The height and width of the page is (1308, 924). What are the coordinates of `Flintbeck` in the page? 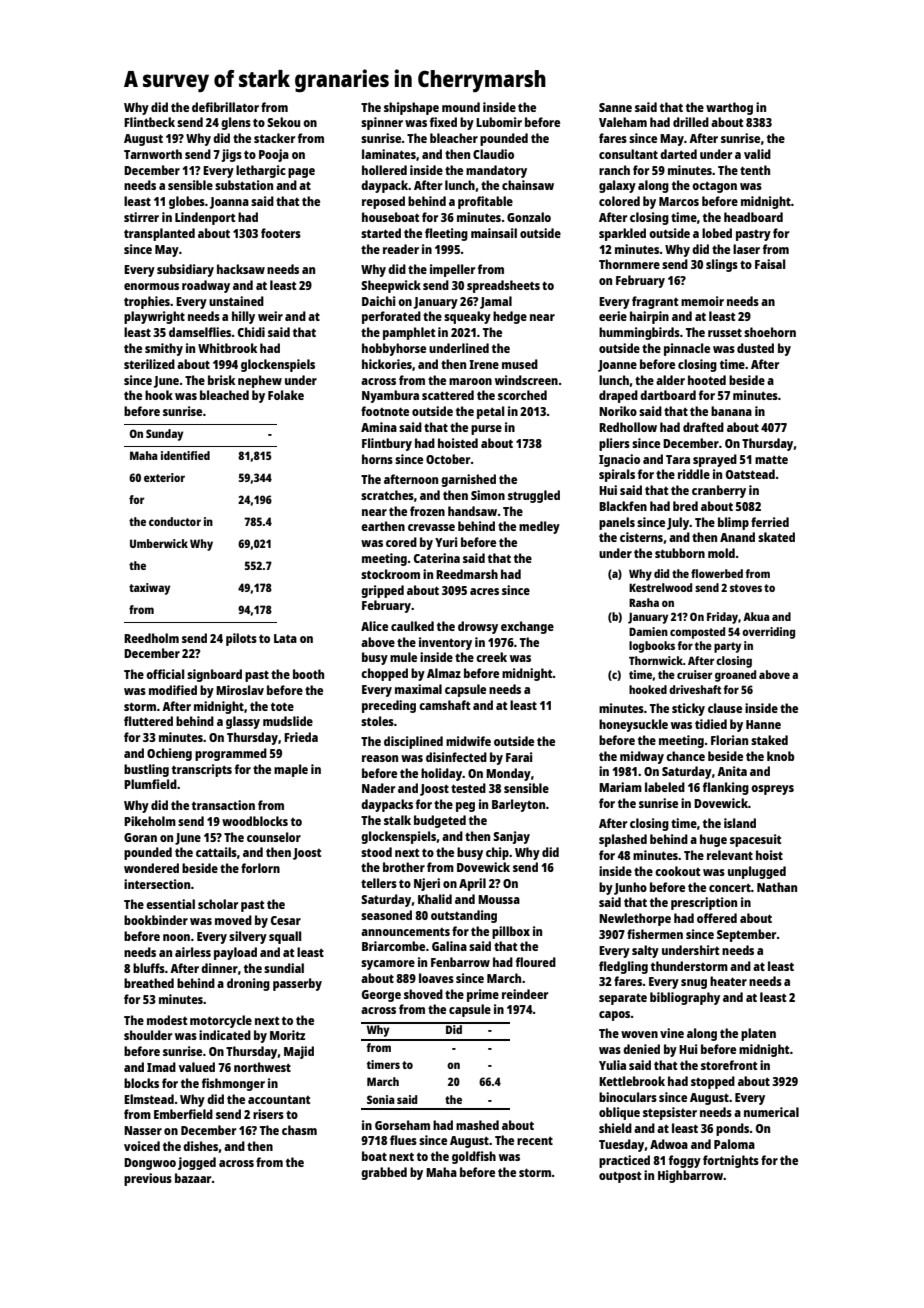 It's located at (149, 122).
